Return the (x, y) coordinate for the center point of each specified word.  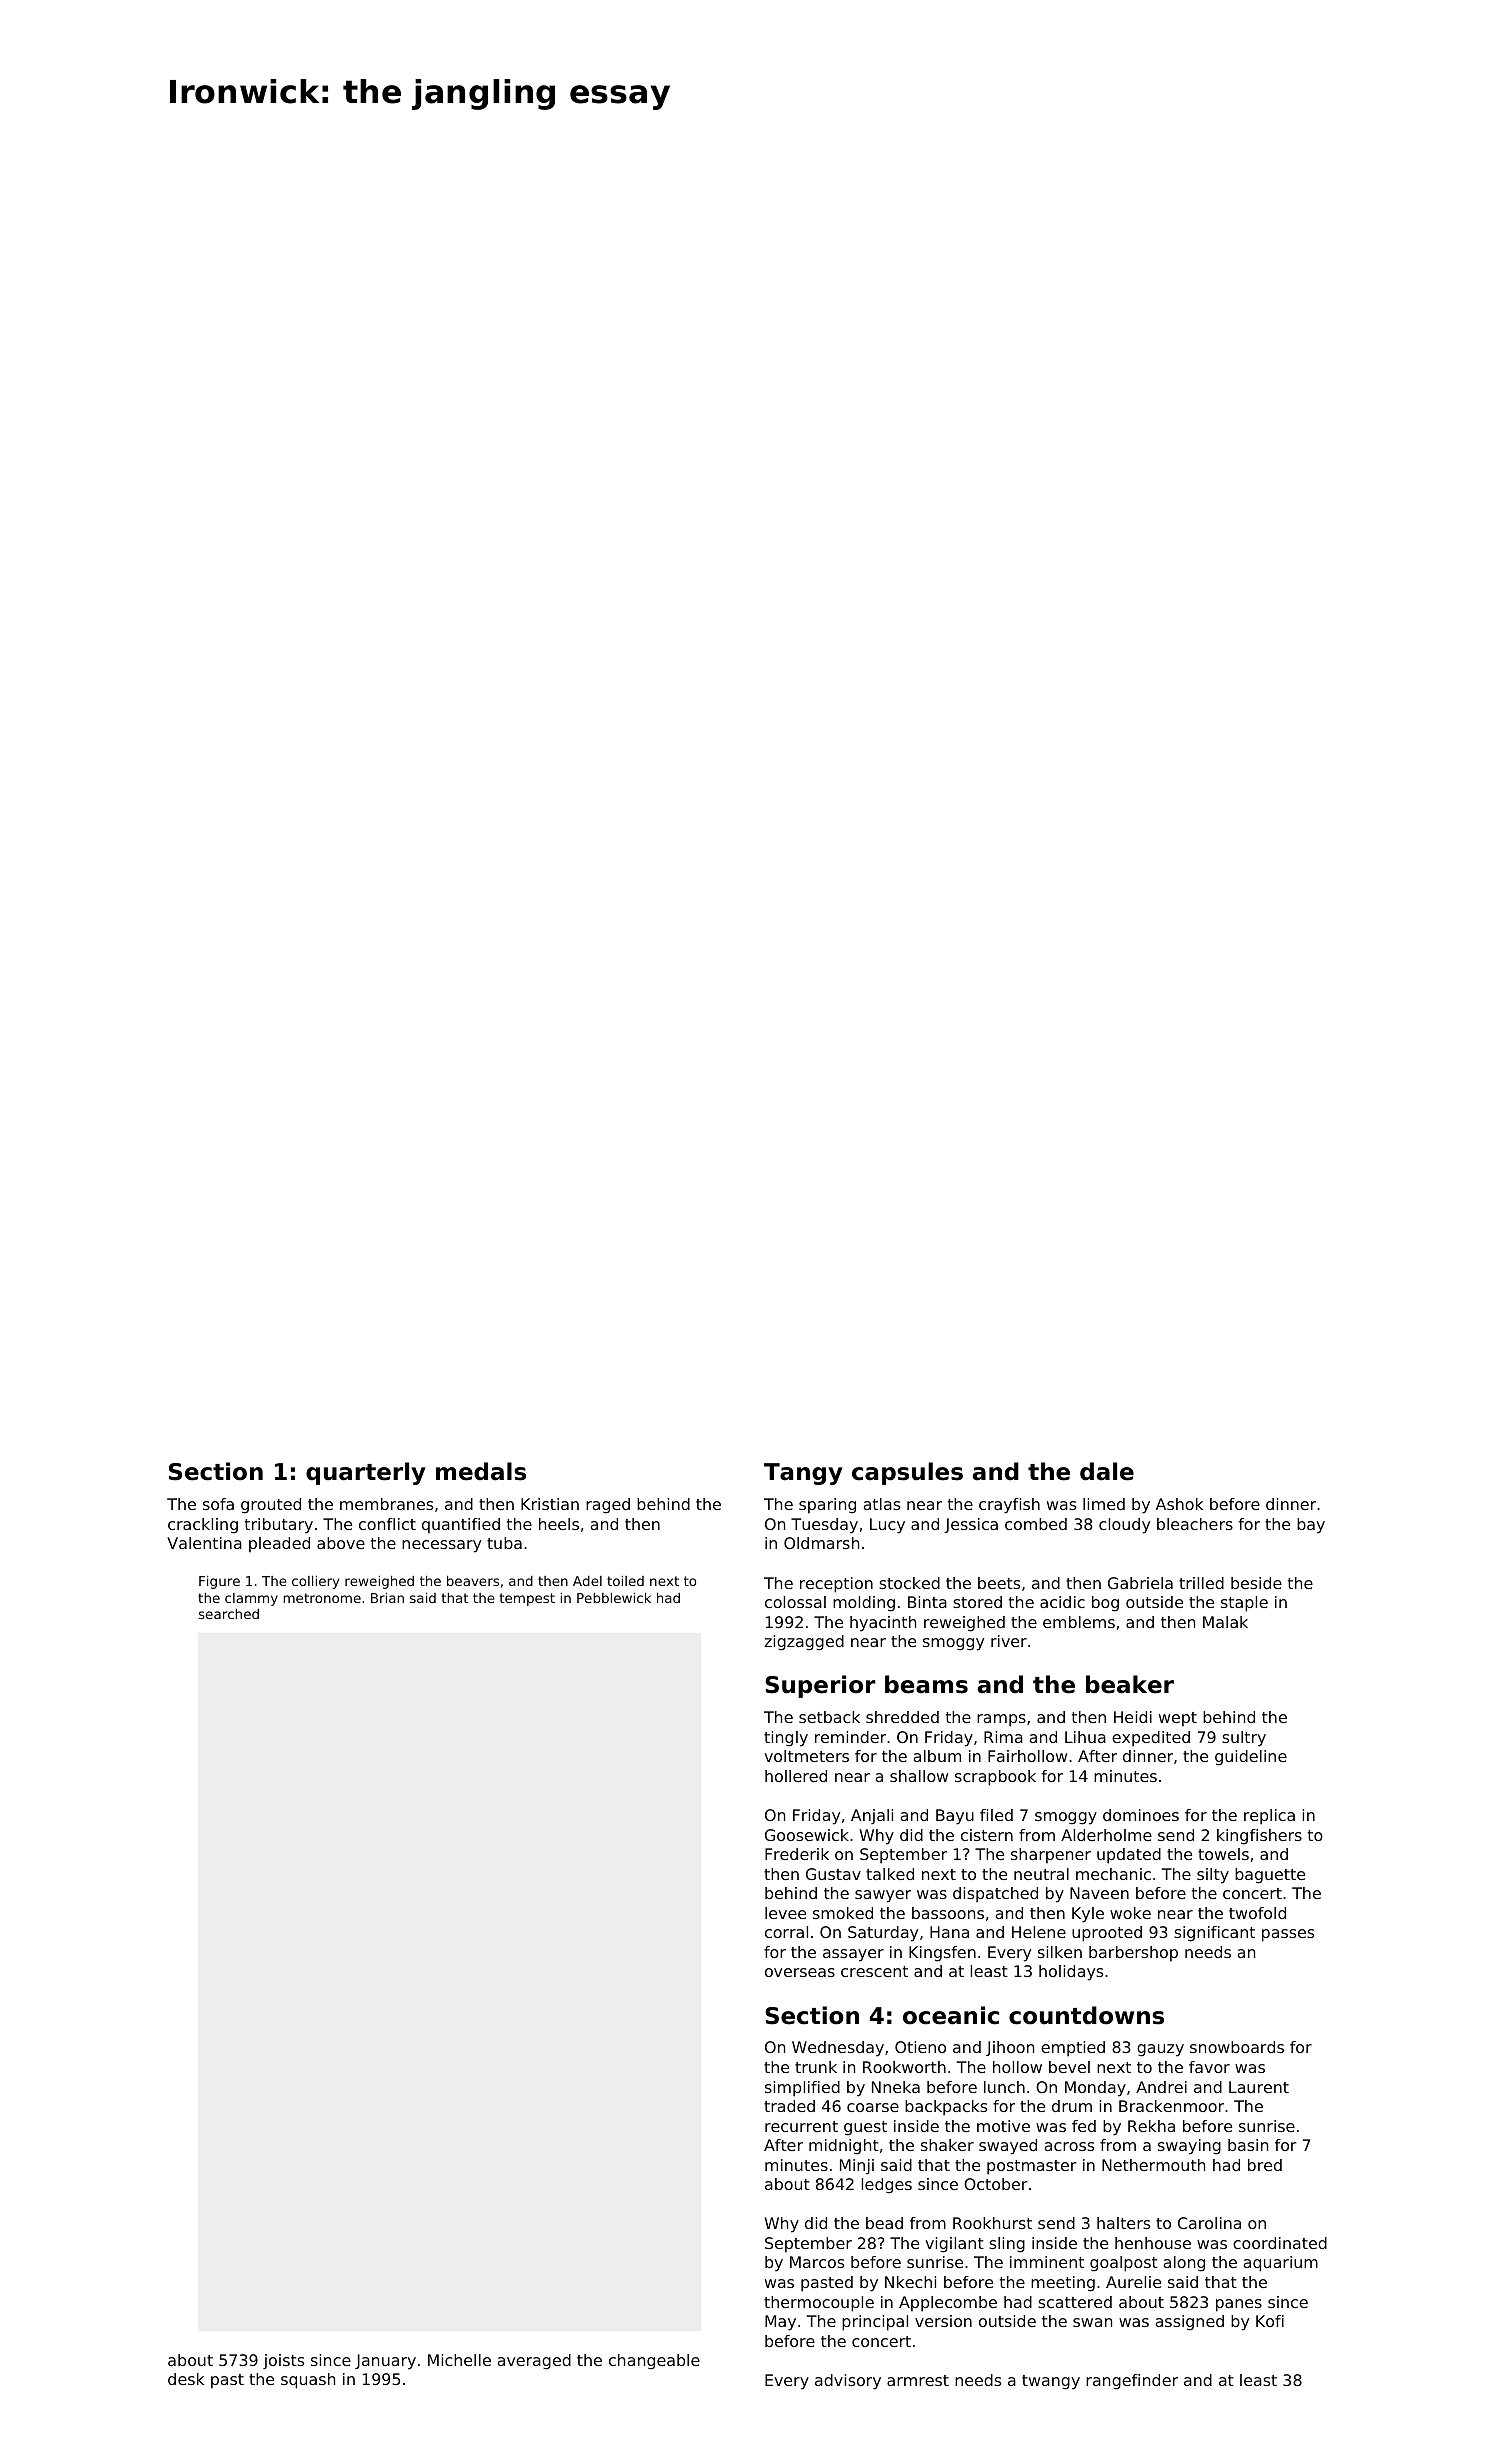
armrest (918, 2380)
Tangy (803, 1474)
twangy (1051, 2382)
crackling (203, 1526)
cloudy (1124, 1526)
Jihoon (1010, 2048)
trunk (816, 2067)
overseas (800, 1972)
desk (186, 2379)
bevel (1069, 2067)
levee (785, 1913)
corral (786, 1932)
